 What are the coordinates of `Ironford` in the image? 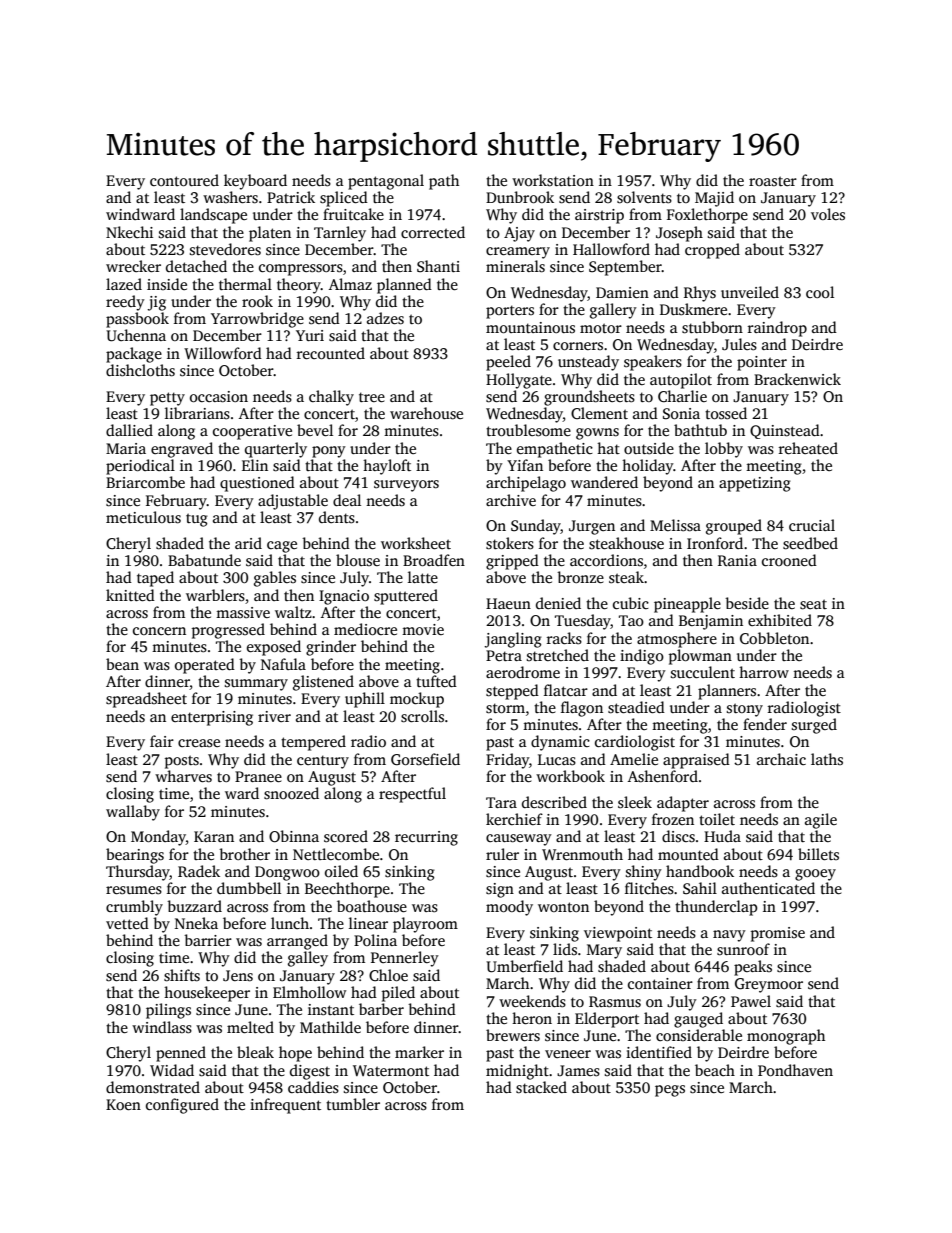 It's located at (715, 543).
